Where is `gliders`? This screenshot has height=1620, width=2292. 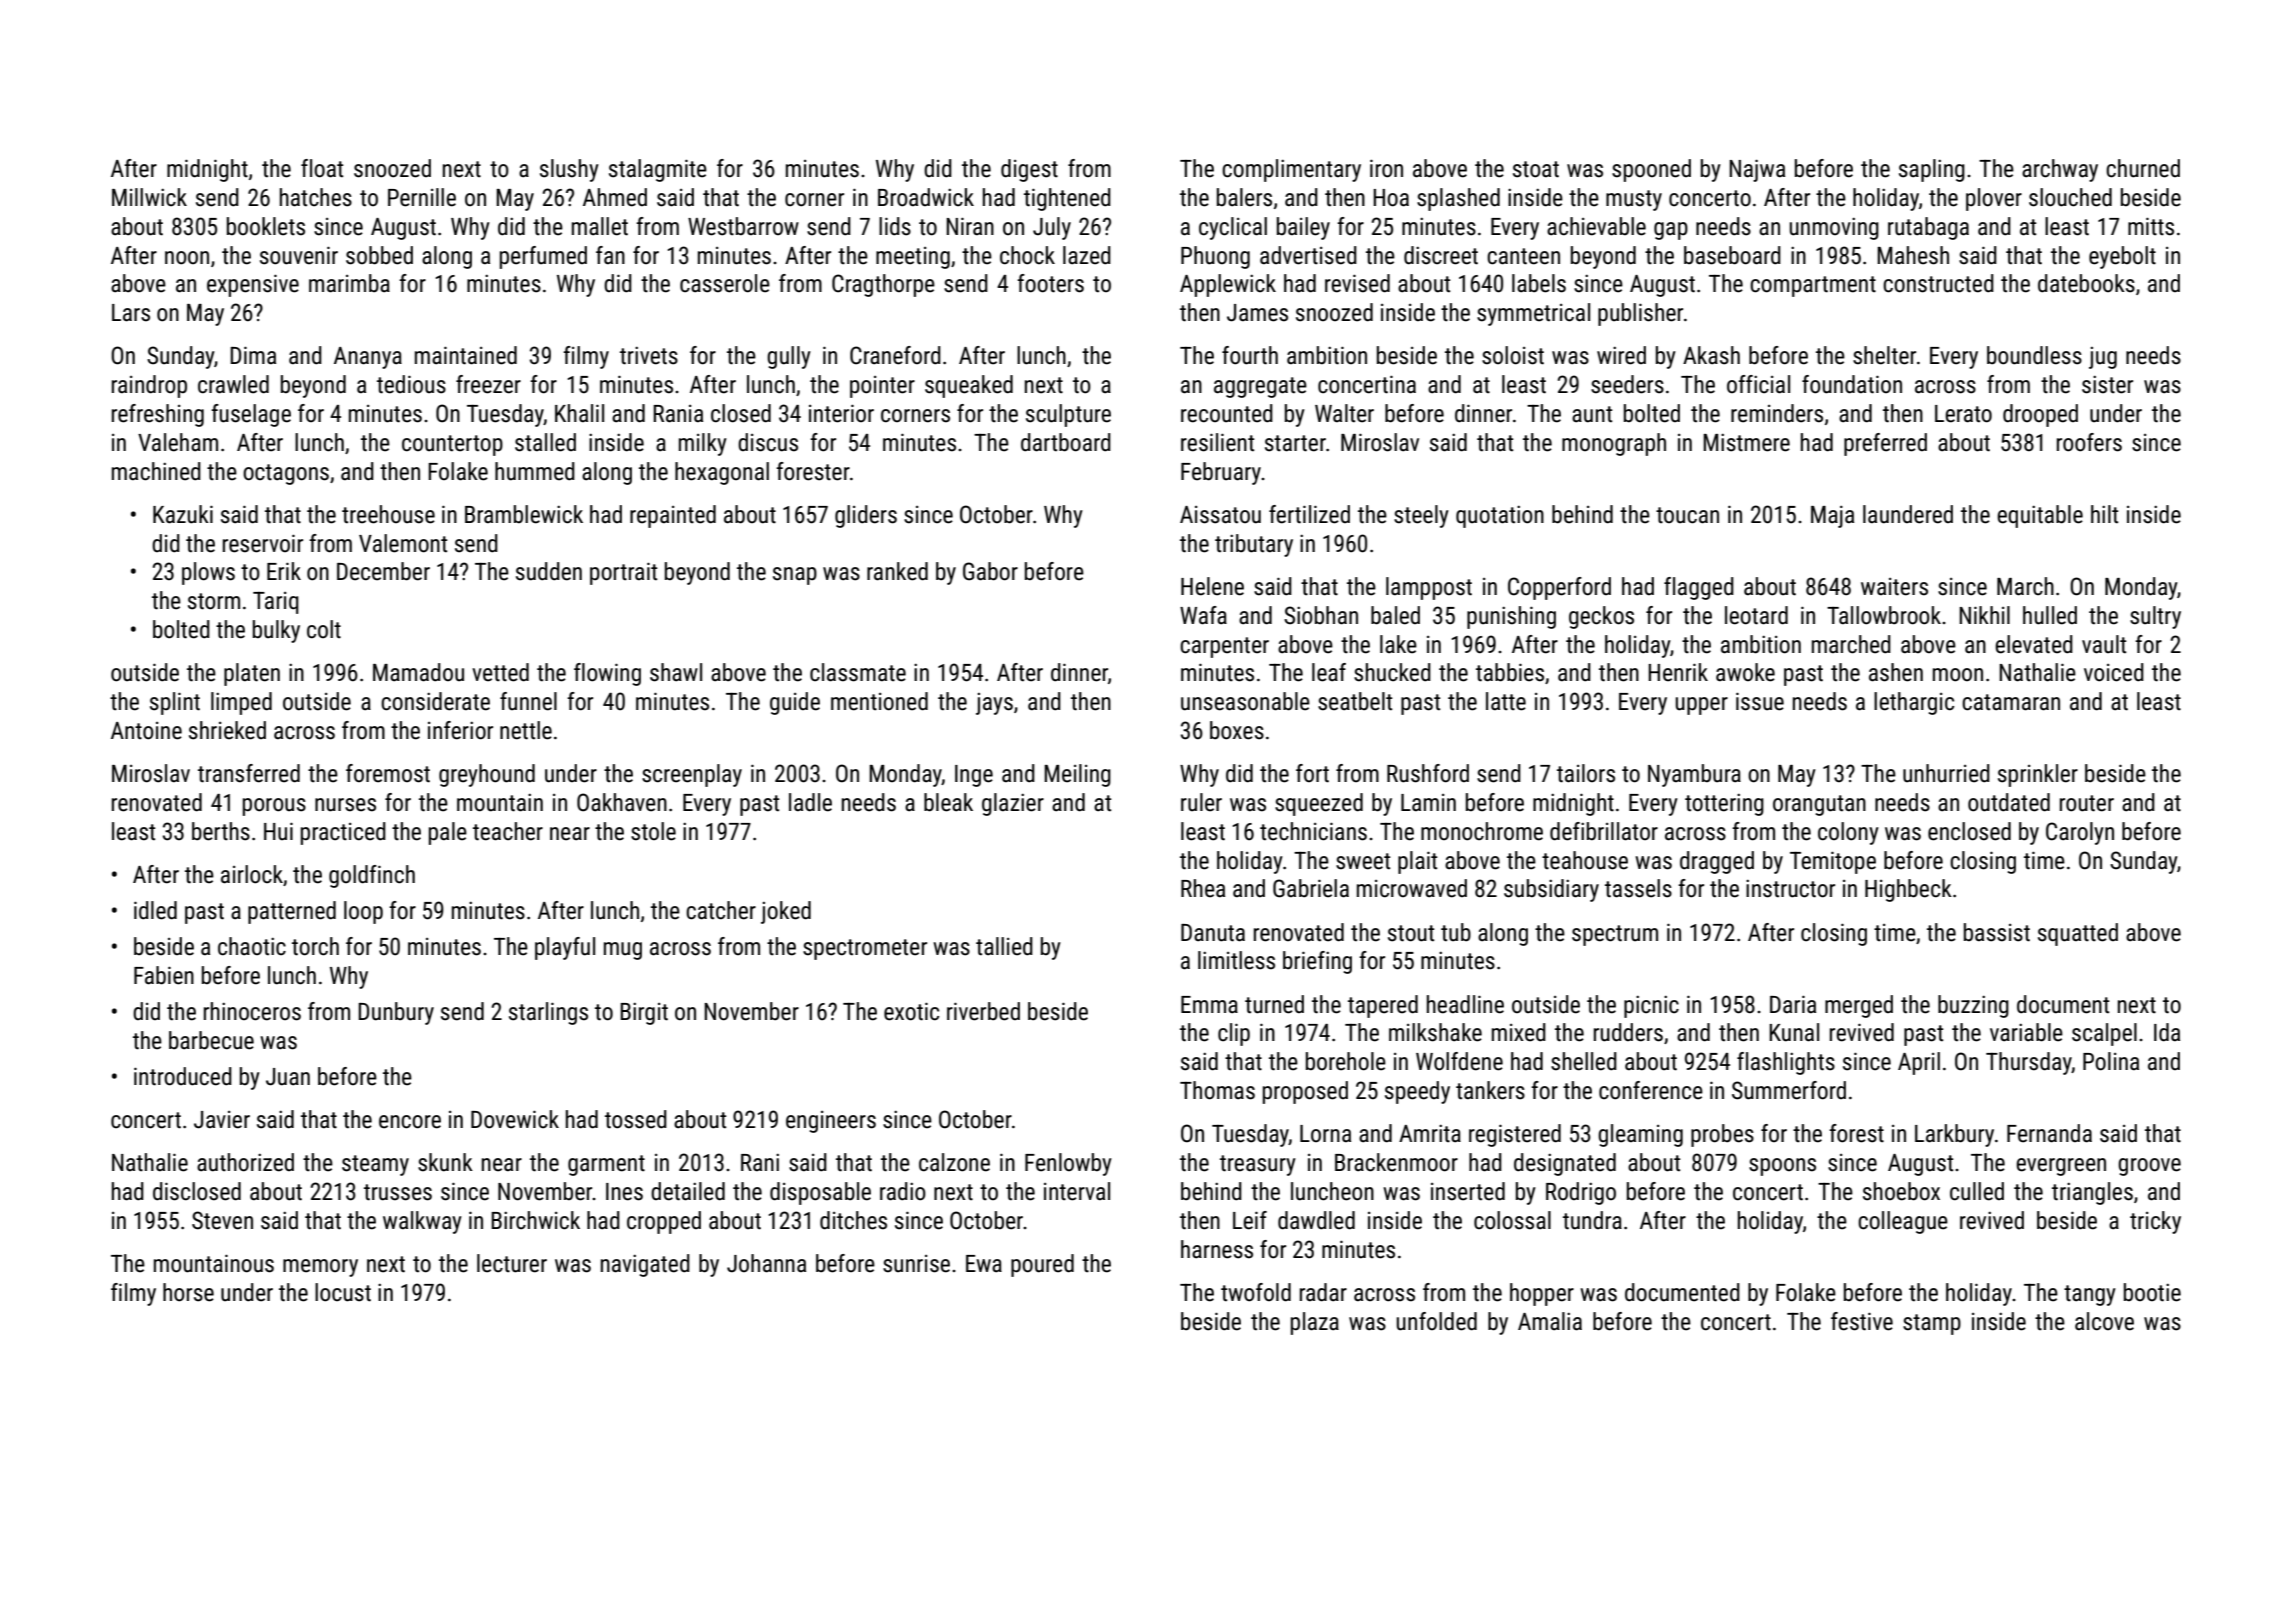 gliders is located at coordinates (866, 516).
